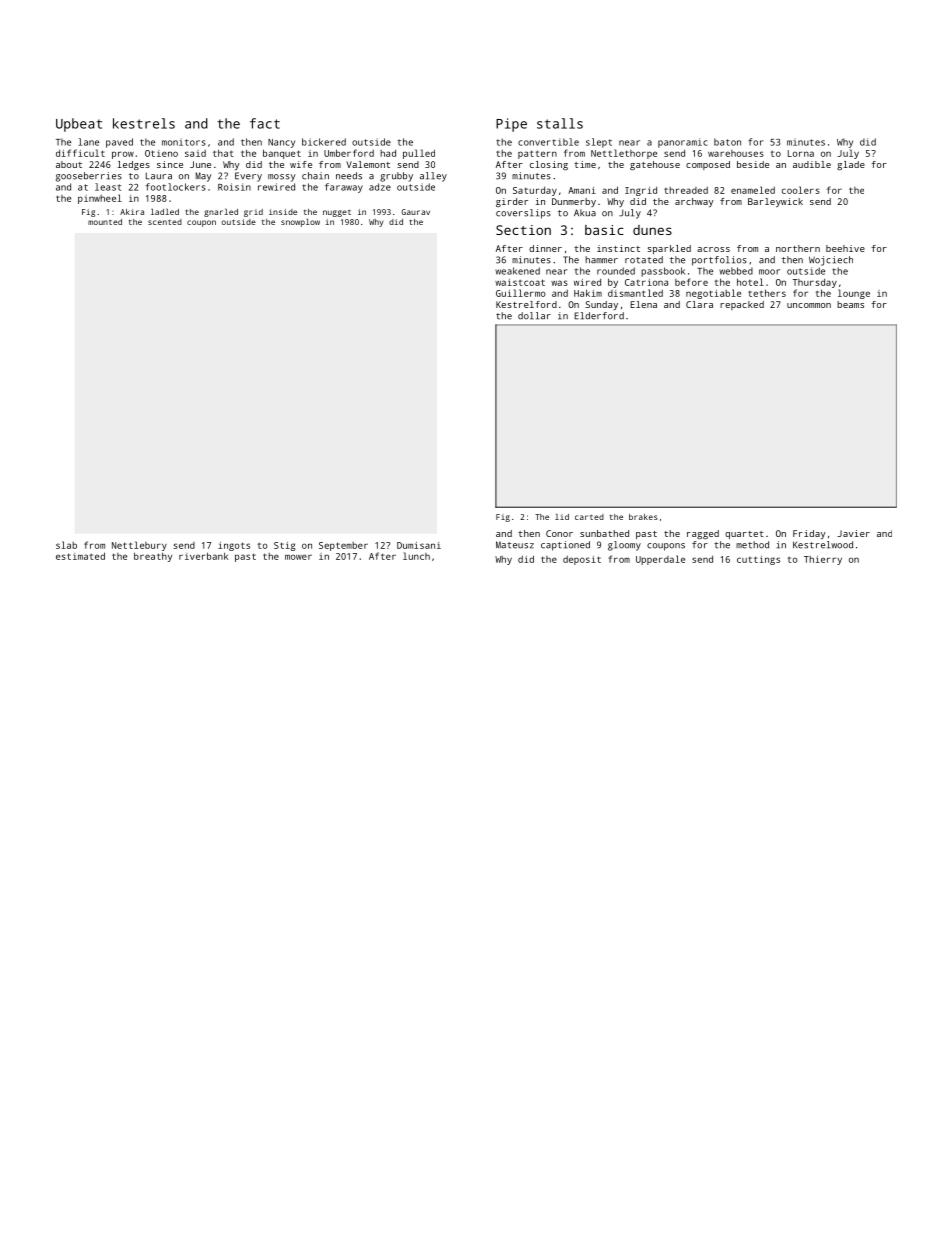 Image resolution: width=952 pixels, height=1233 pixels. Describe the element at coordinates (105, 222) in the screenshot. I see `mounted` at that location.
